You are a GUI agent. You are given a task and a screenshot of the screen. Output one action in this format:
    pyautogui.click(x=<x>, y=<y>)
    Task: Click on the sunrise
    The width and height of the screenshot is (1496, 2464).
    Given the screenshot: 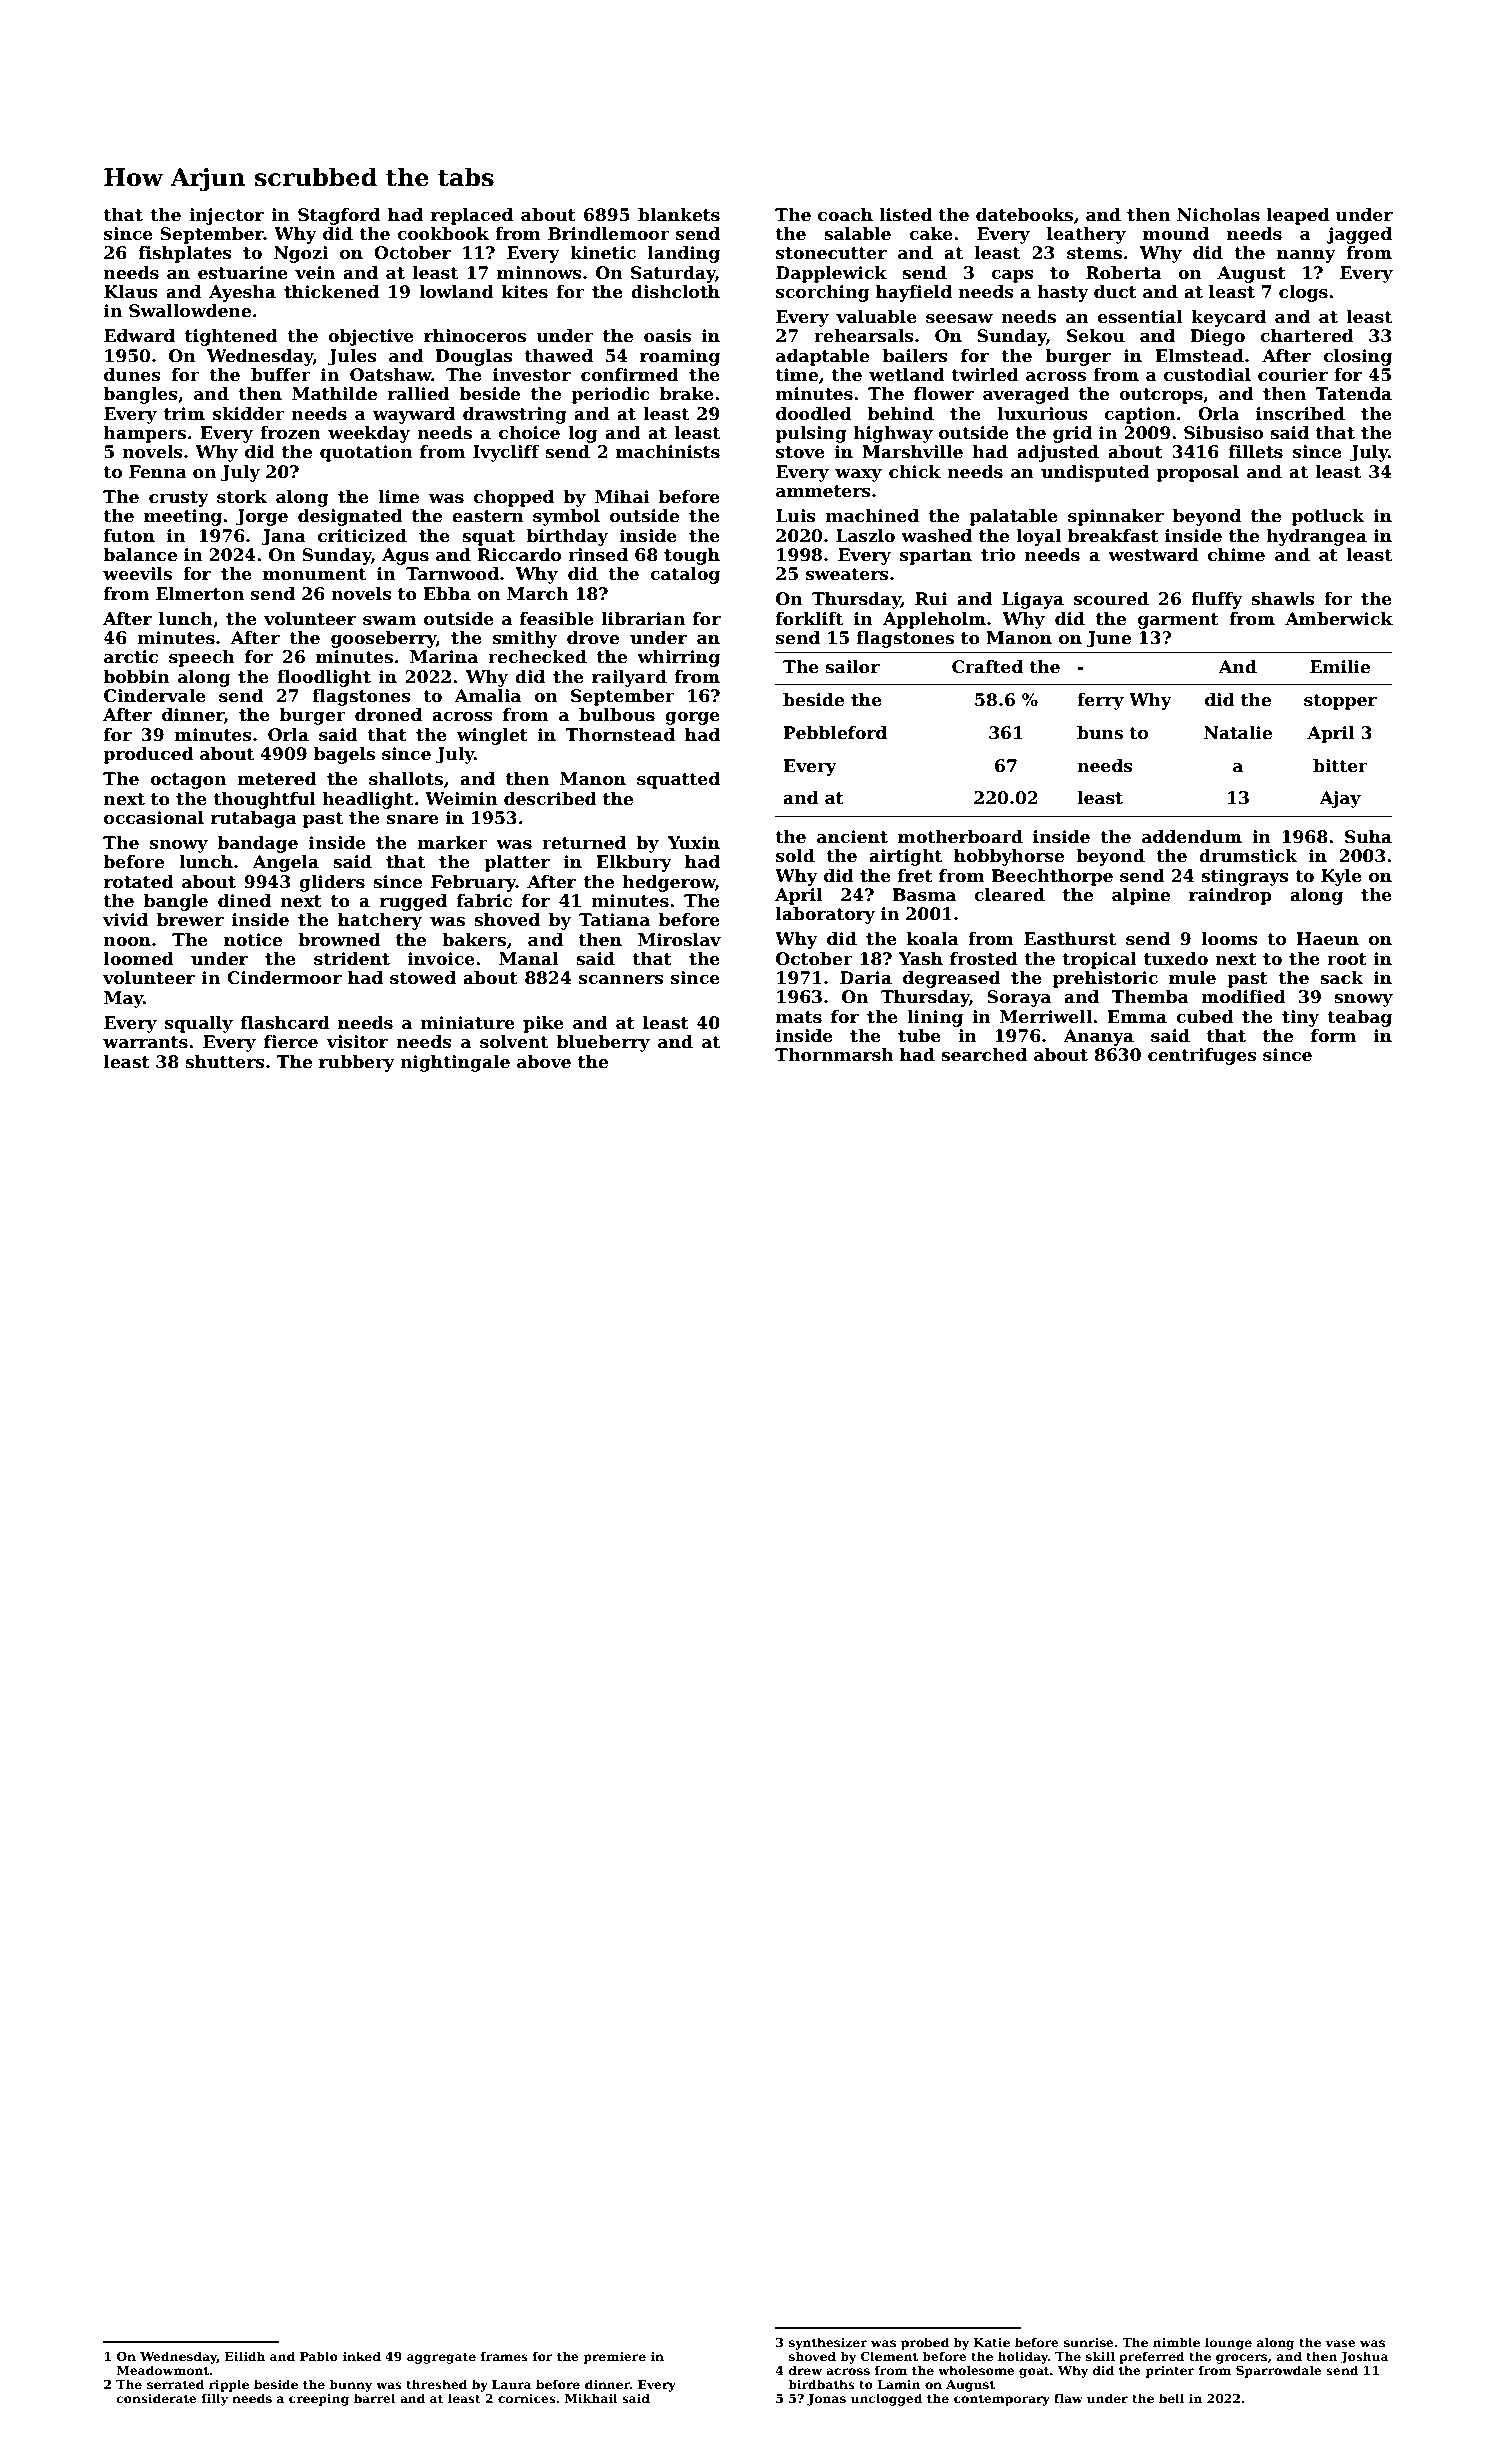 What is the action you would take?
    pyautogui.click(x=1089, y=2342)
